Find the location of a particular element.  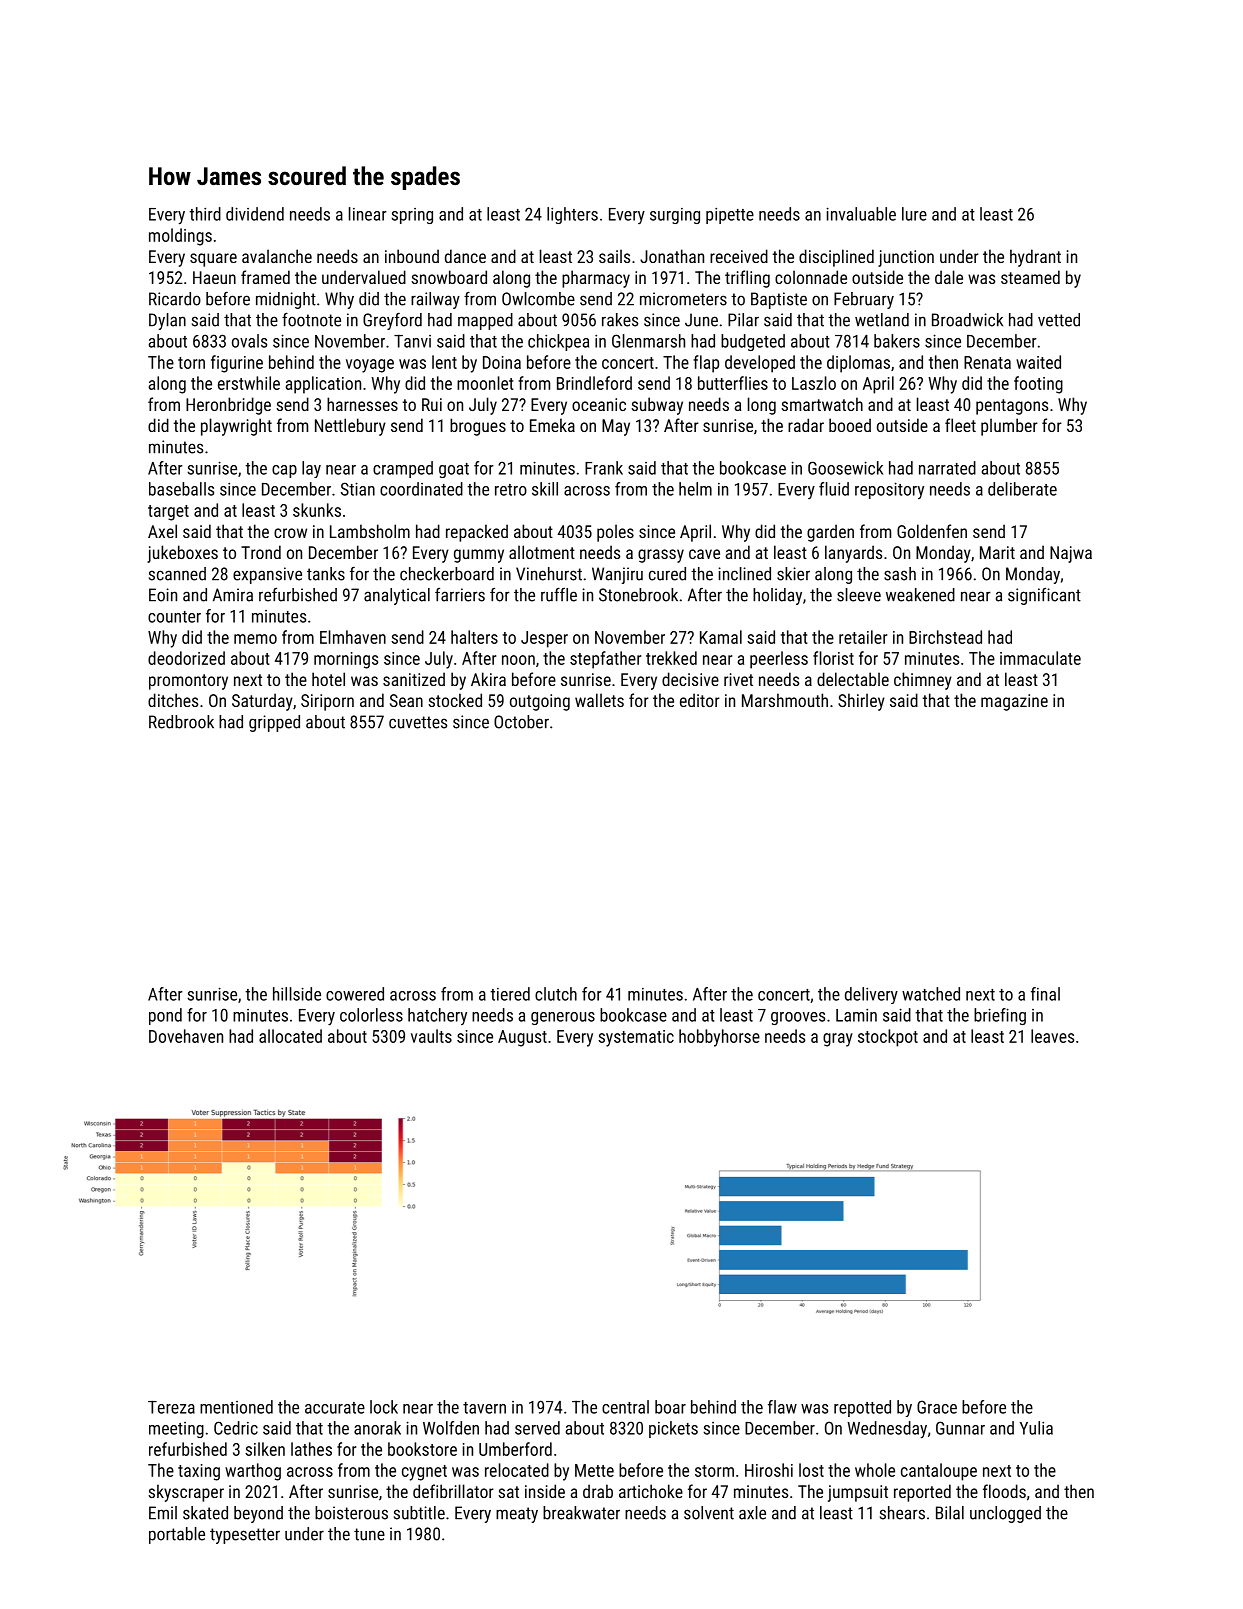

portable is located at coordinates (177, 1535).
